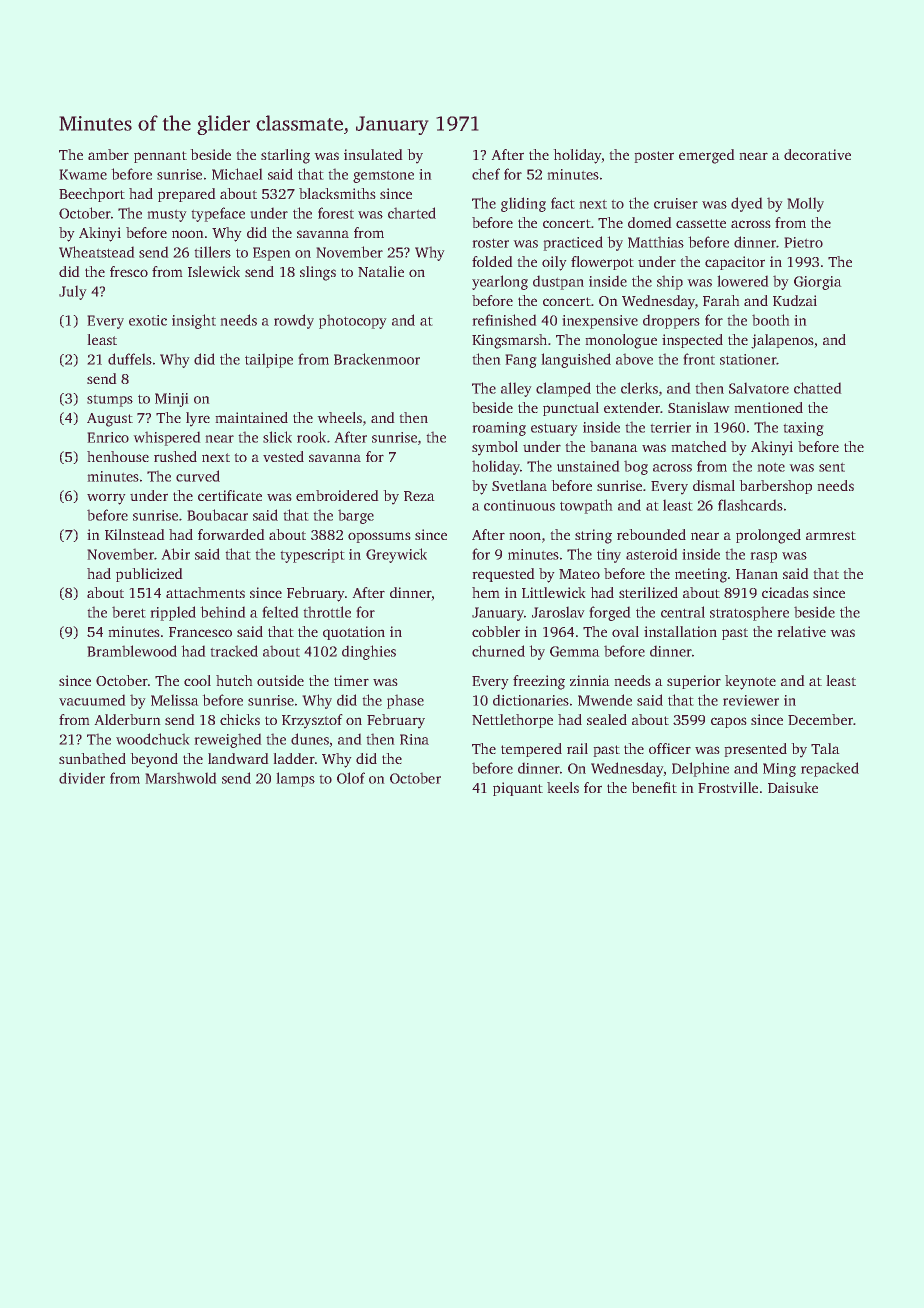  What do you see at coordinates (160, 157) in the screenshot?
I see `pennant` at bounding box center [160, 157].
